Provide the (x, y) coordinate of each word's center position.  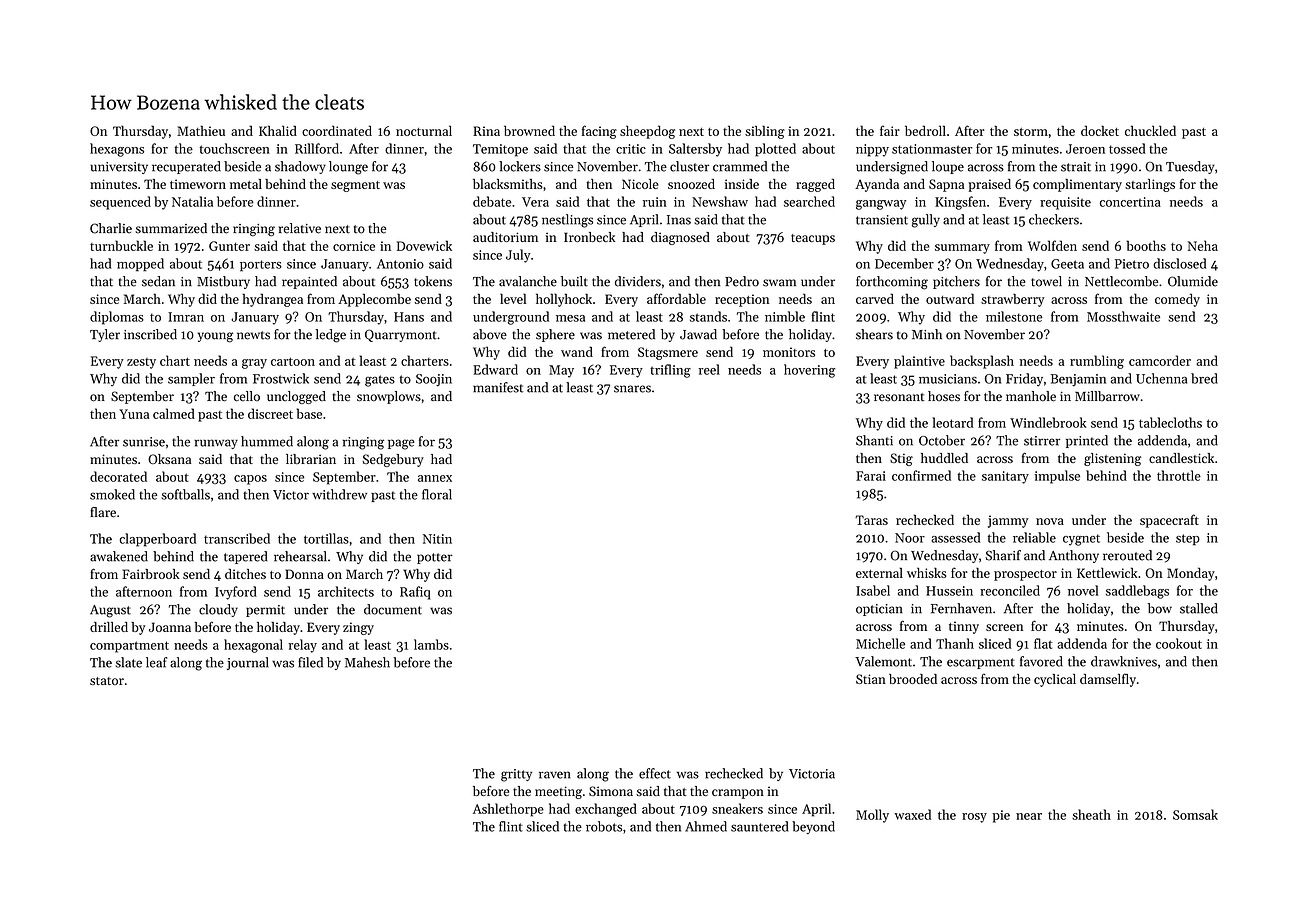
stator (107, 681)
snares (632, 389)
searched (809, 201)
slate (129, 662)
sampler (191, 379)
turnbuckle (121, 245)
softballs (185, 494)
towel (1046, 281)
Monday (1191, 574)
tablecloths (1170, 422)
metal (246, 184)
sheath (1091, 814)
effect (655, 773)
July (518, 256)
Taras (871, 520)
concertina (1130, 202)
